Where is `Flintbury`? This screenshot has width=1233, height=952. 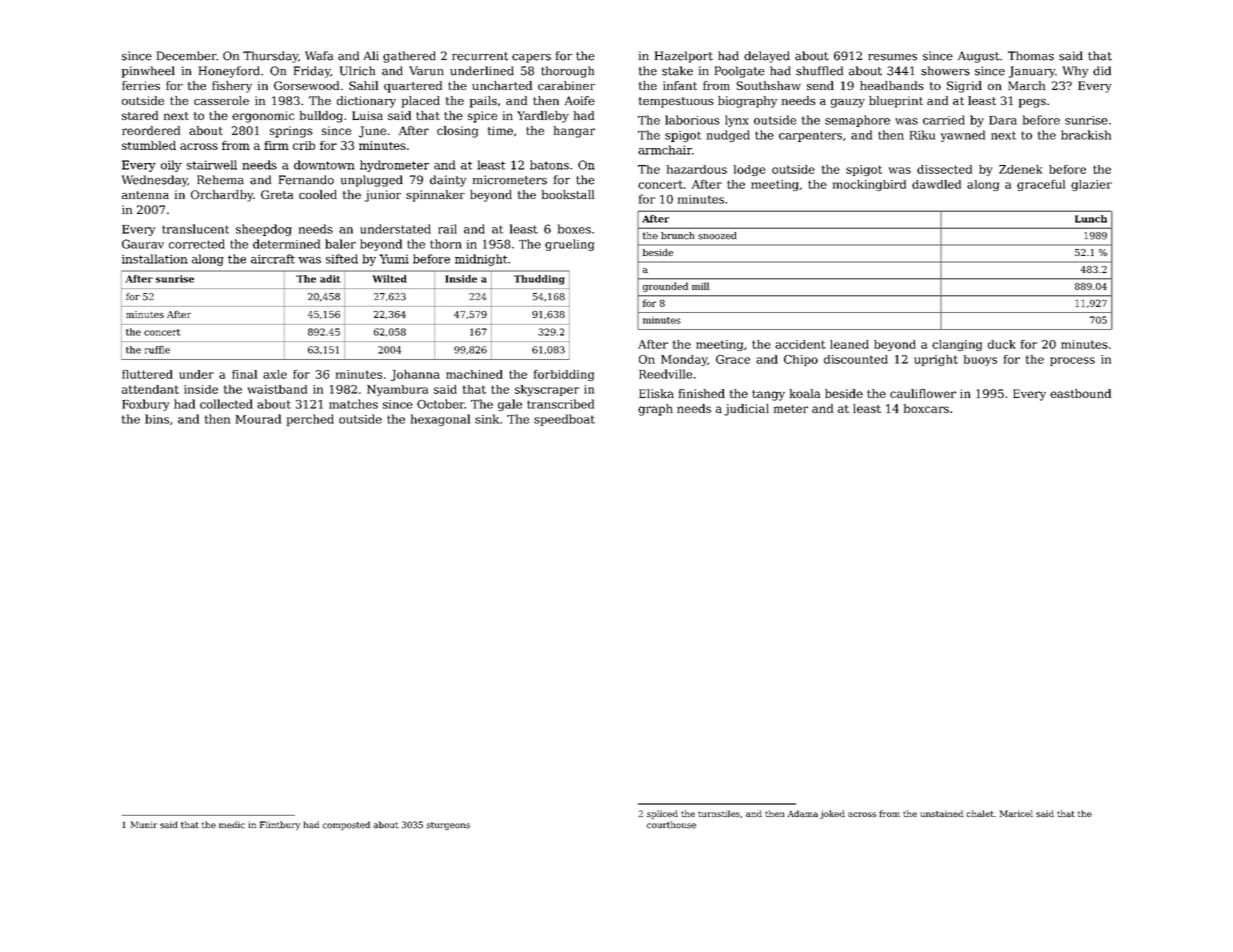
Flintbury is located at coordinates (280, 825).
